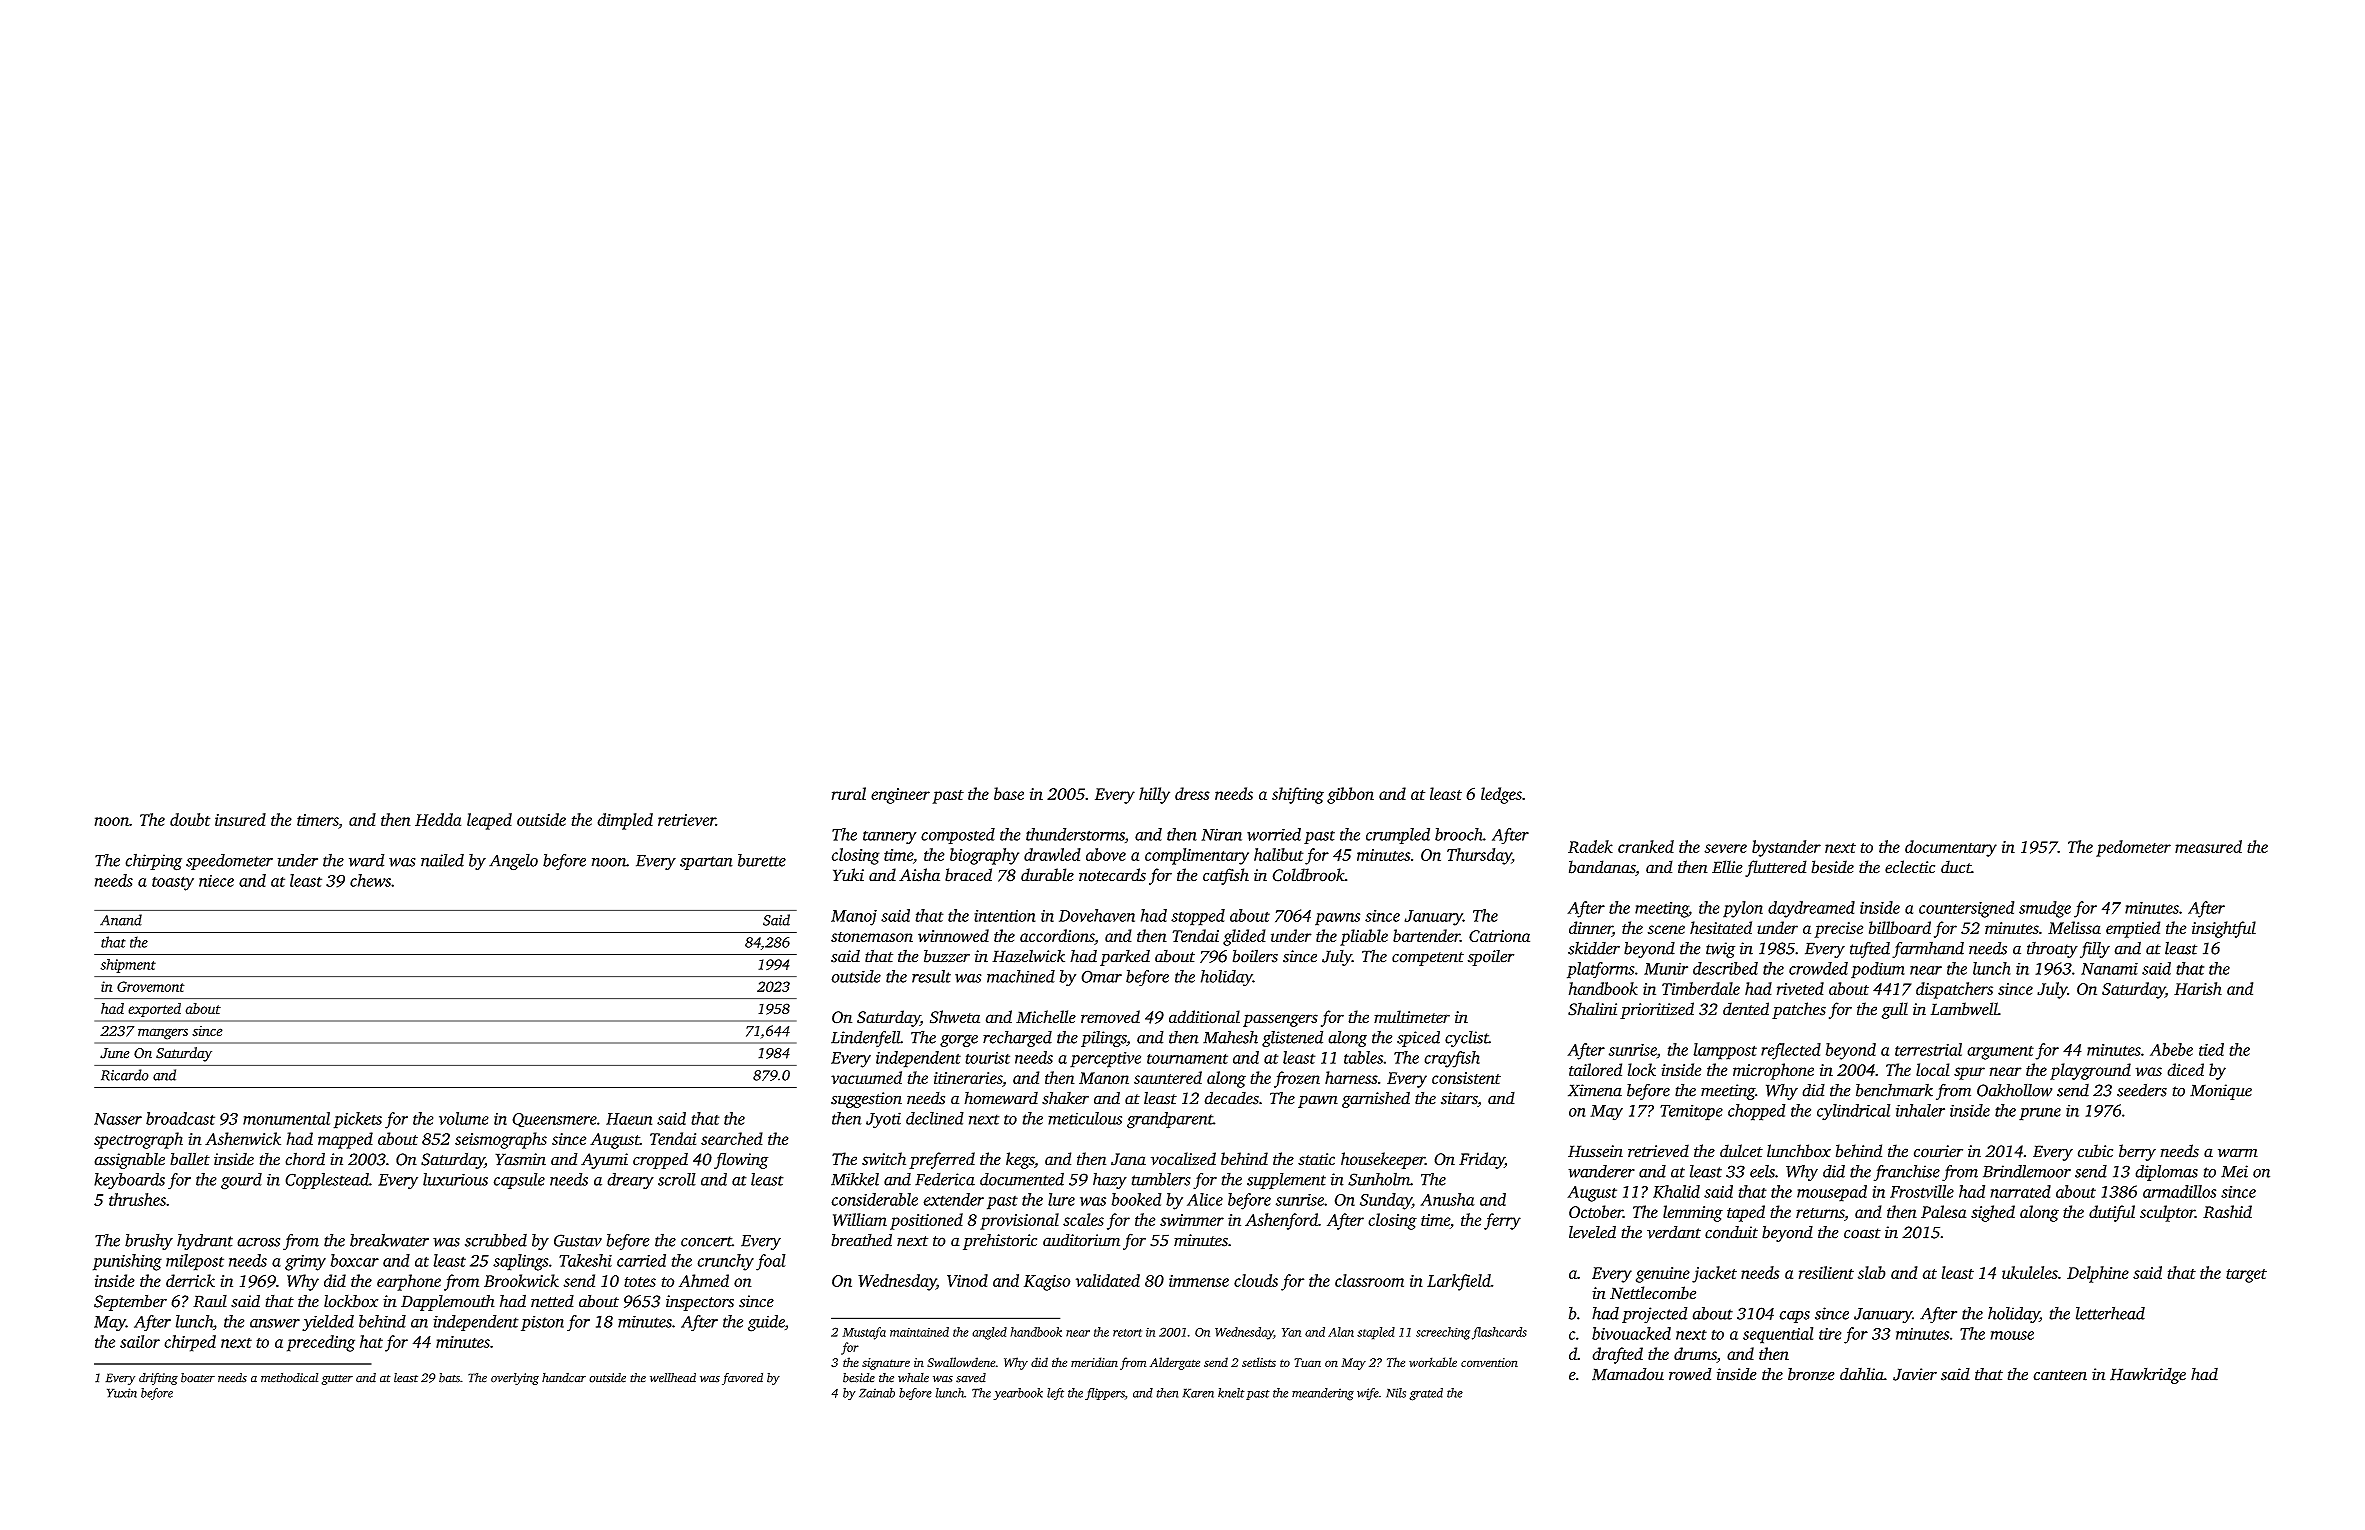  I want to click on Anusha, so click(1447, 1199).
